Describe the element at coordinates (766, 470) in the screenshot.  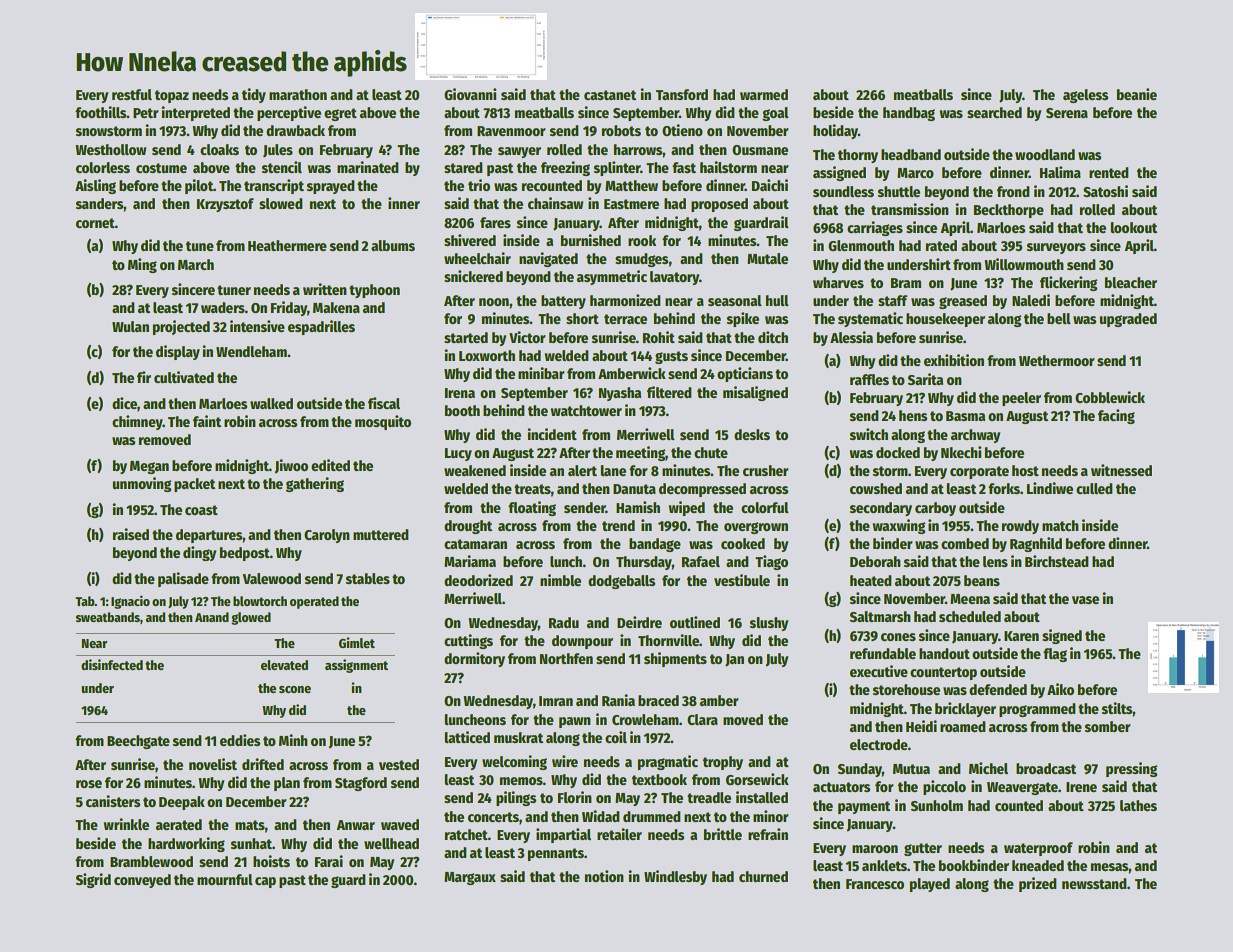
I see `crusher` at that location.
